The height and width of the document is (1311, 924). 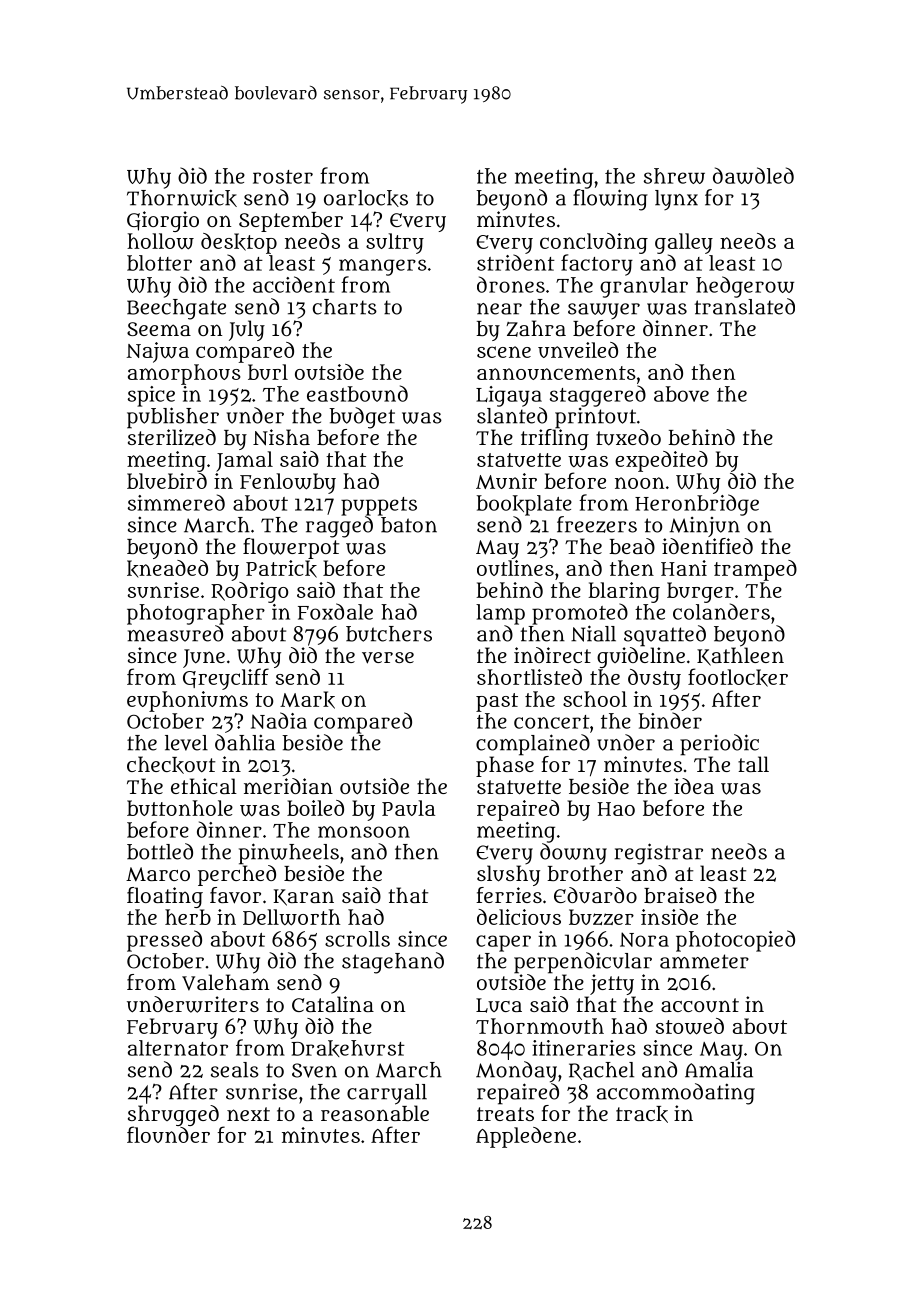 What do you see at coordinates (694, 786) in the document?
I see `idea` at bounding box center [694, 786].
